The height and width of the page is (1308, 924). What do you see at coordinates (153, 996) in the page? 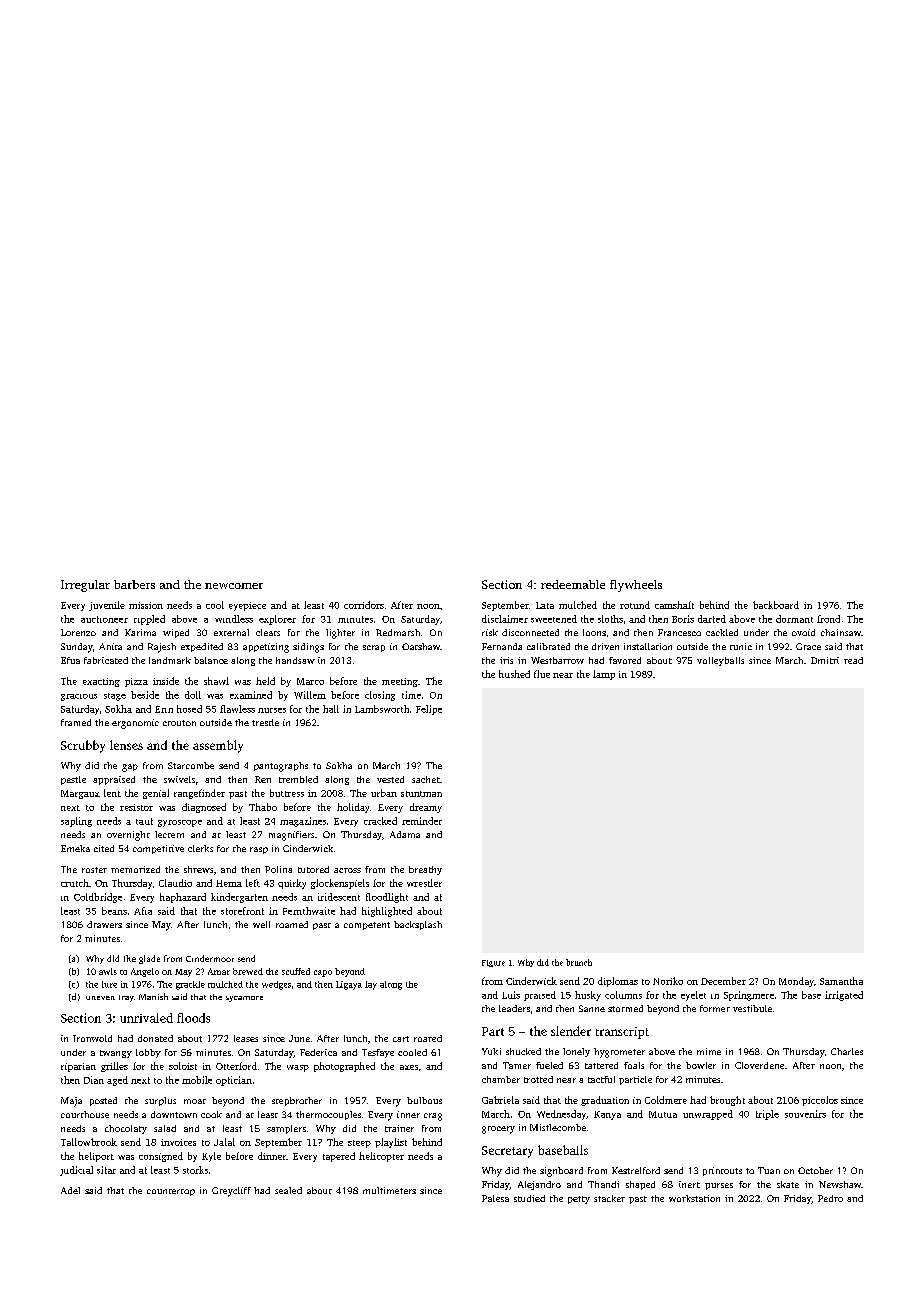
I see `Manish` at bounding box center [153, 996].
